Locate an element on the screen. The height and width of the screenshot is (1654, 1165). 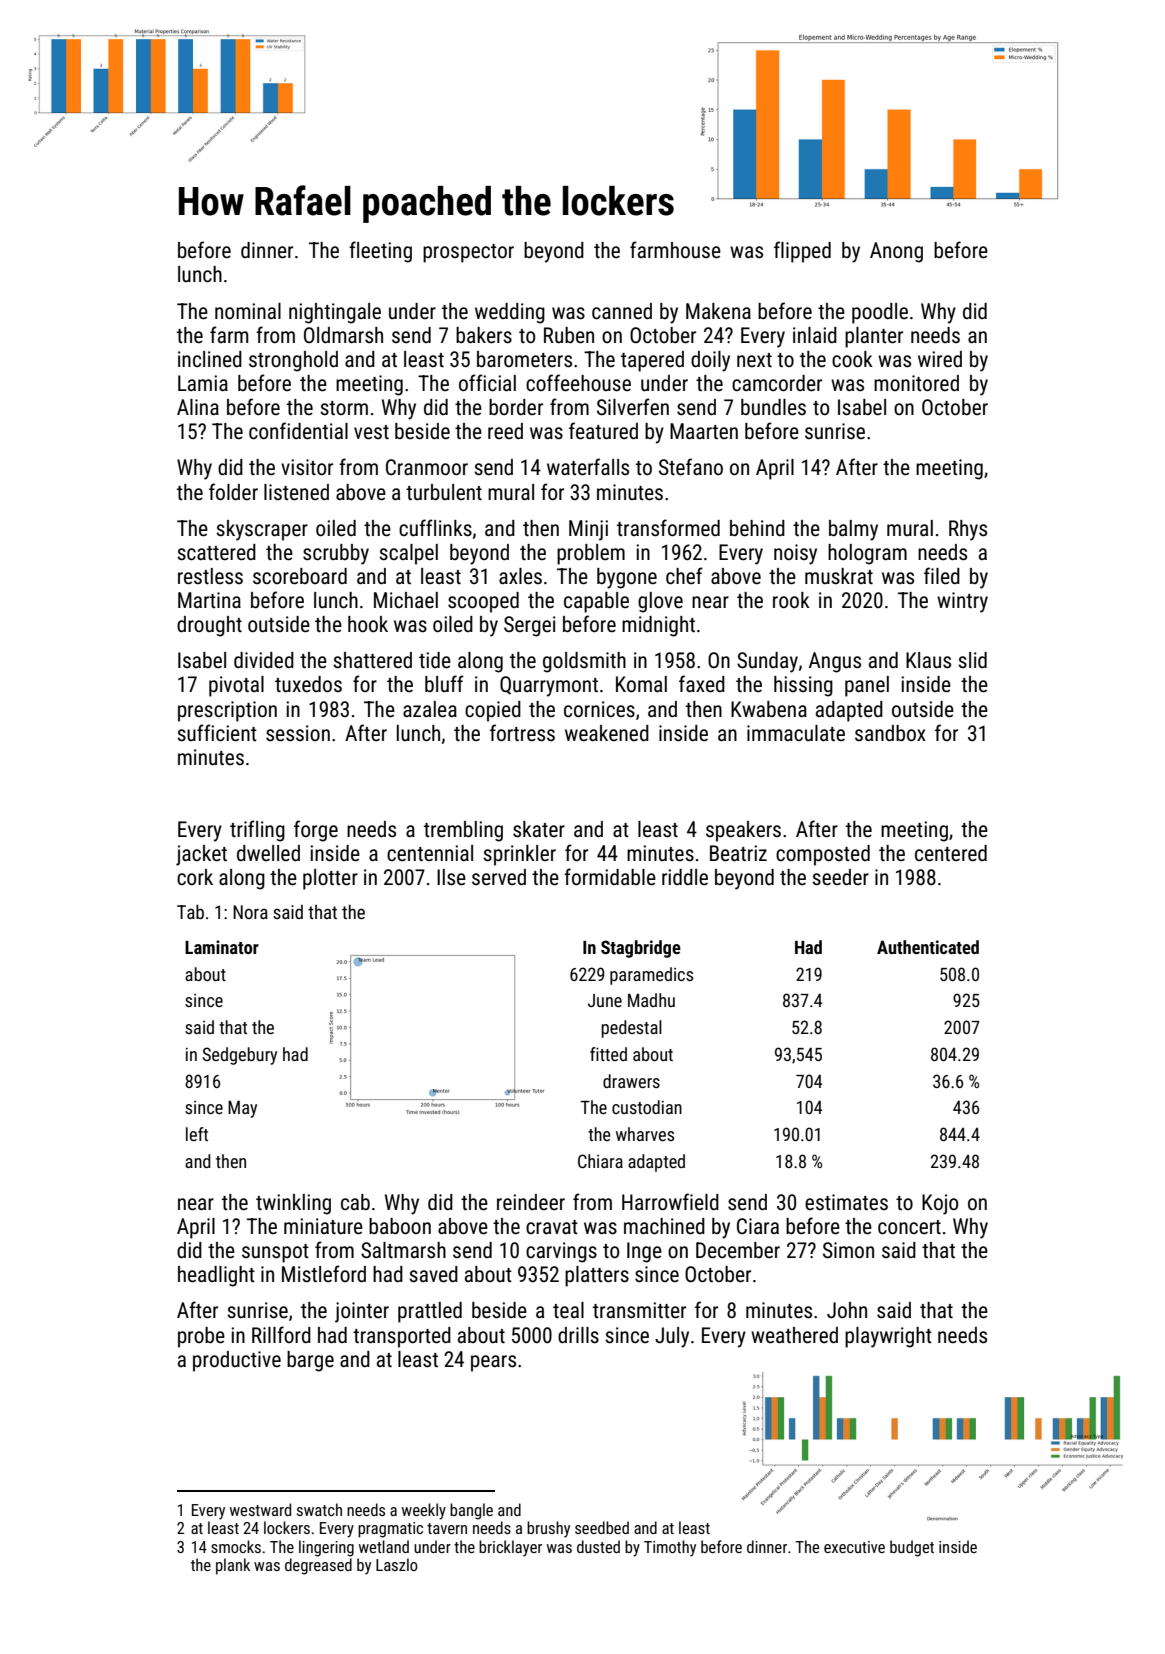
axles is located at coordinates (520, 576).
